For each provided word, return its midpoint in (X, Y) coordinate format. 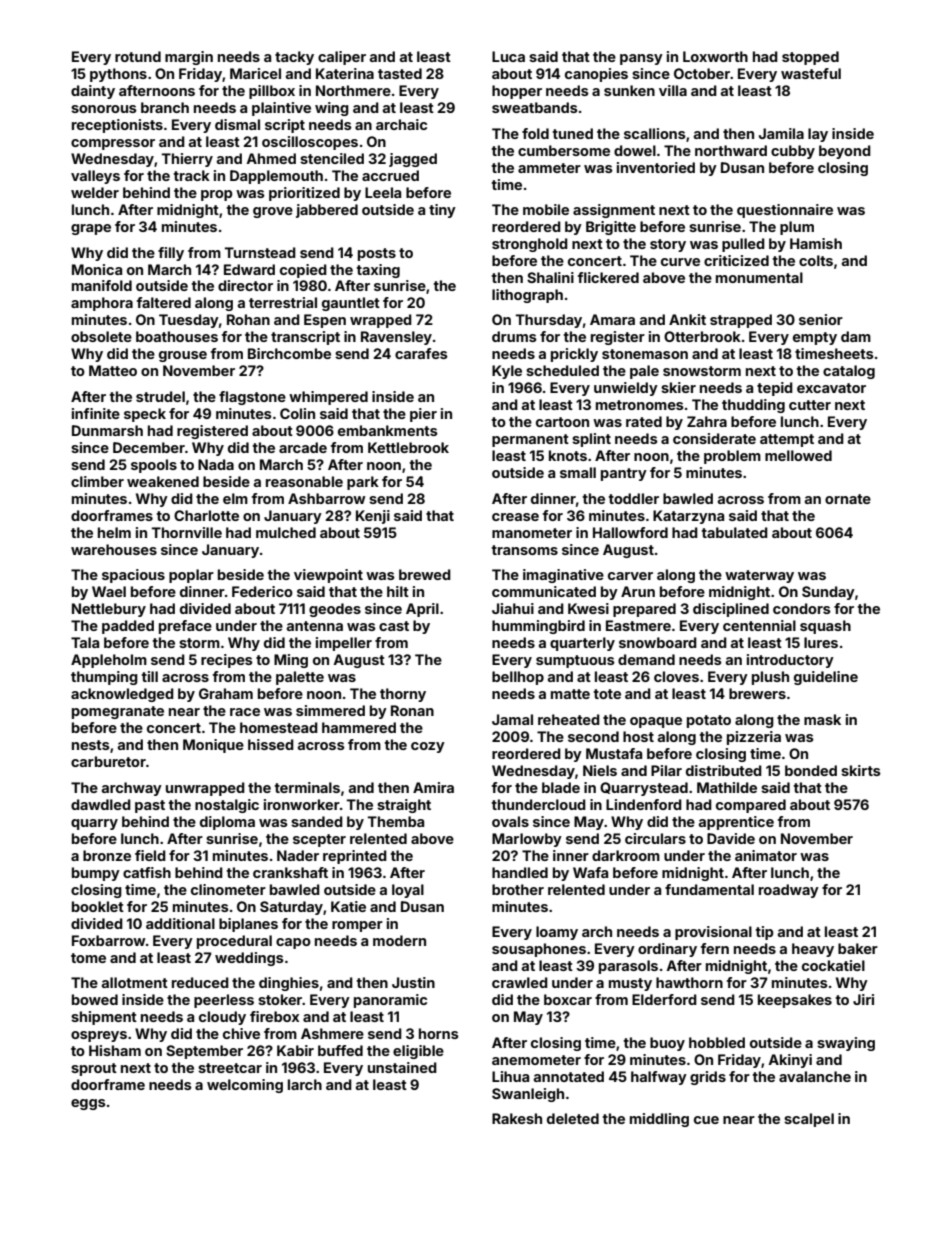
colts (816, 260)
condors (802, 608)
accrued (390, 175)
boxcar (568, 999)
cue (706, 1120)
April (422, 610)
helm (114, 532)
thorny (403, 695)
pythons (118, 75)
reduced (200, 982)
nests (91, 745)
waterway (759, 576)
